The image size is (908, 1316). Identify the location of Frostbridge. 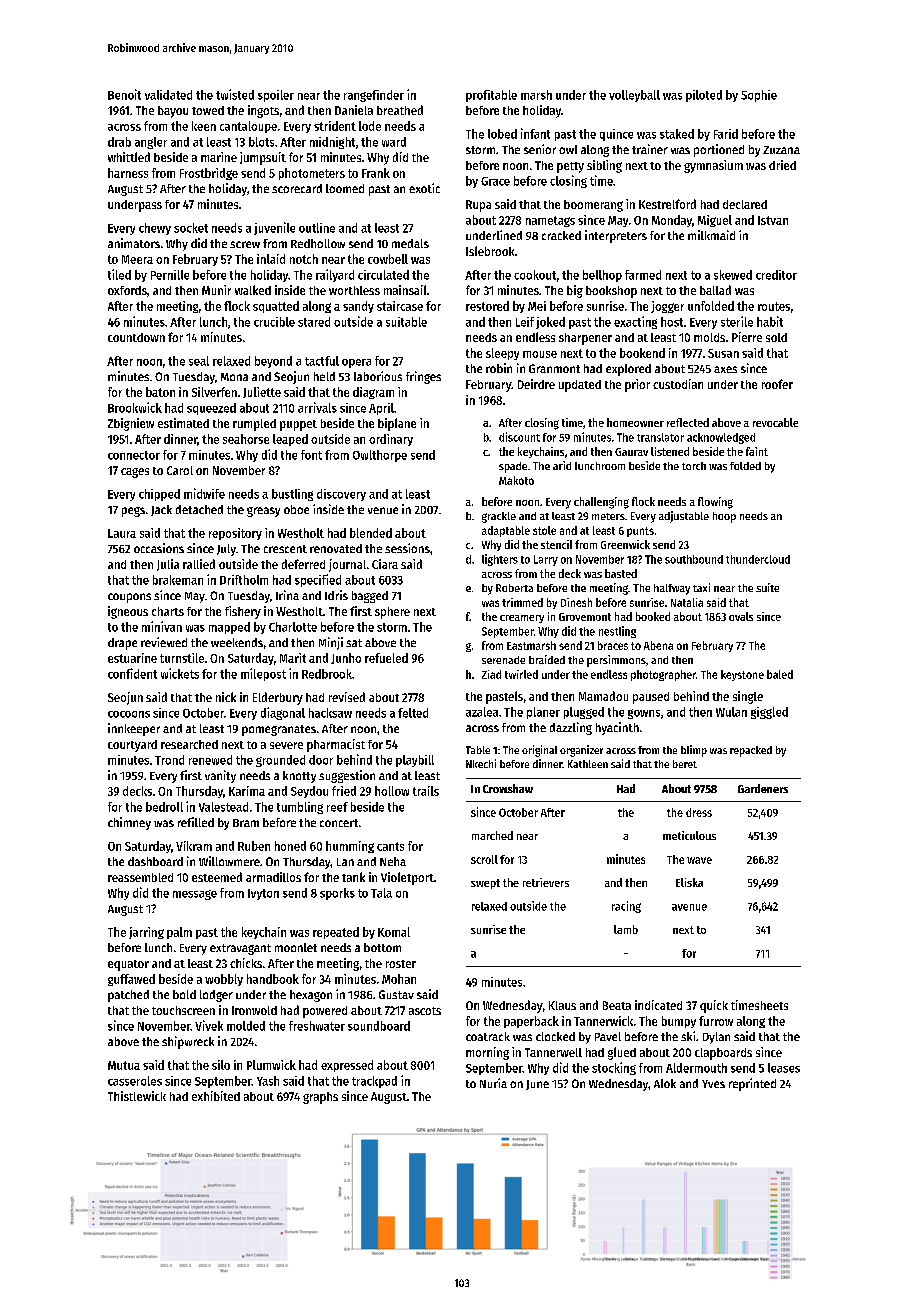
(209, 174).
